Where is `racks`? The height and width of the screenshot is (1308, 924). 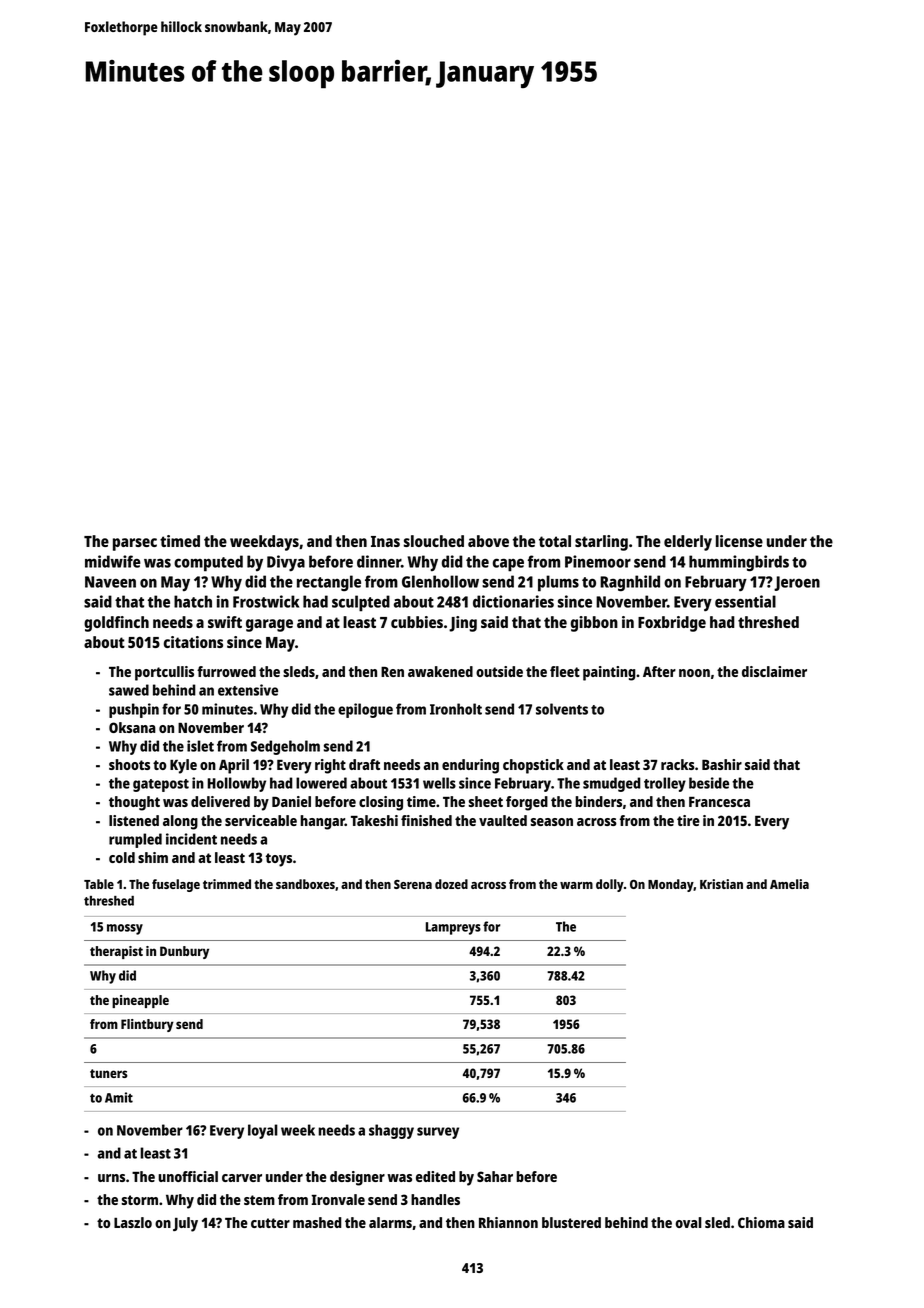
racks is located at coordinates (678, 764).
